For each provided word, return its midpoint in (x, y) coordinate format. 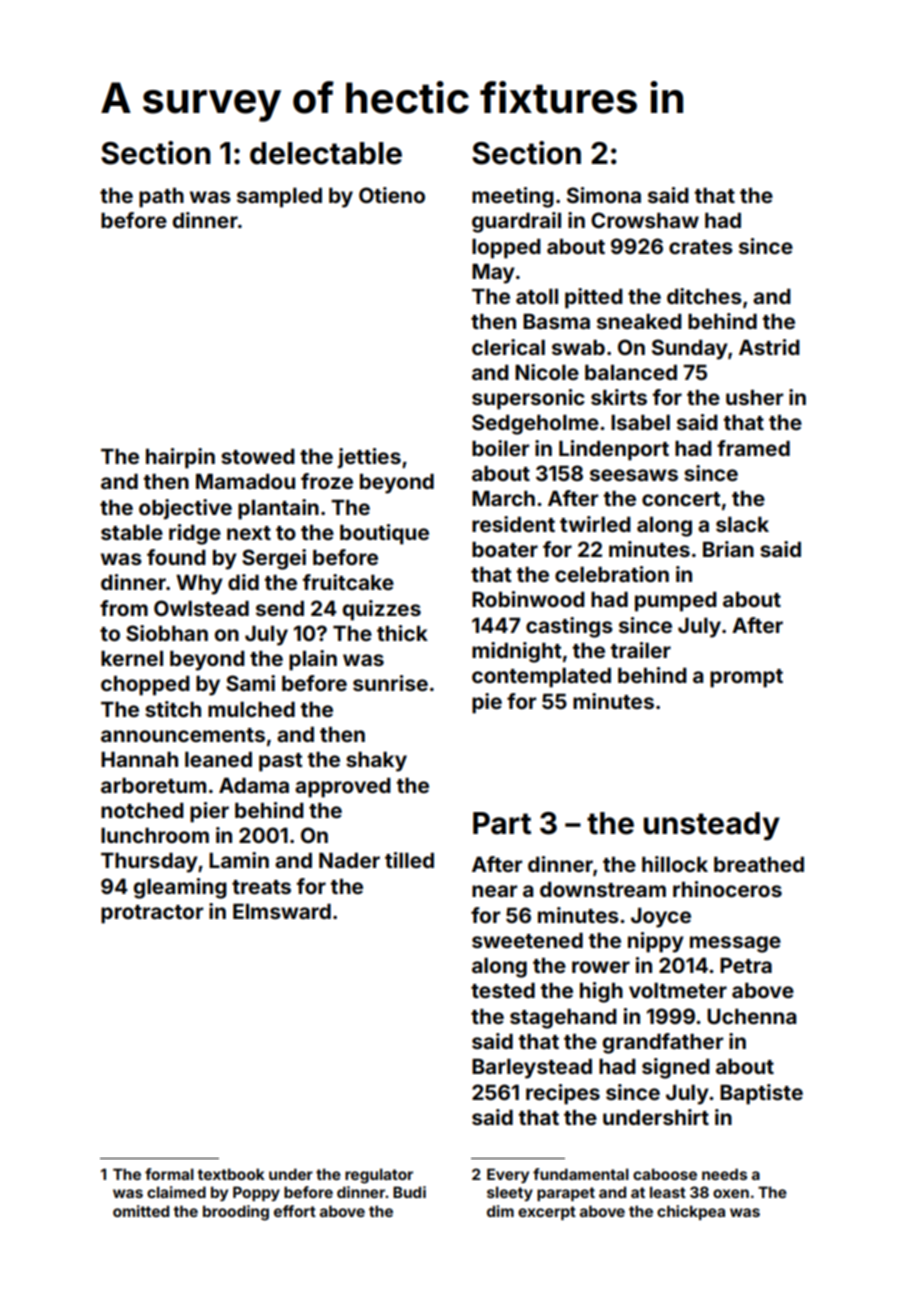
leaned (218, 759)
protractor (152, 914)
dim (500, 1211)
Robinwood (528, 599)
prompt (746, 678)
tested (503, 990)
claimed (176, 1192)
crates (701, 247)
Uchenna (751, 1016)
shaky (376, 762)
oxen (731, 1193)
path (161, 198)
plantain (278, 509)
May (493, 274)
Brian (728, 549)
